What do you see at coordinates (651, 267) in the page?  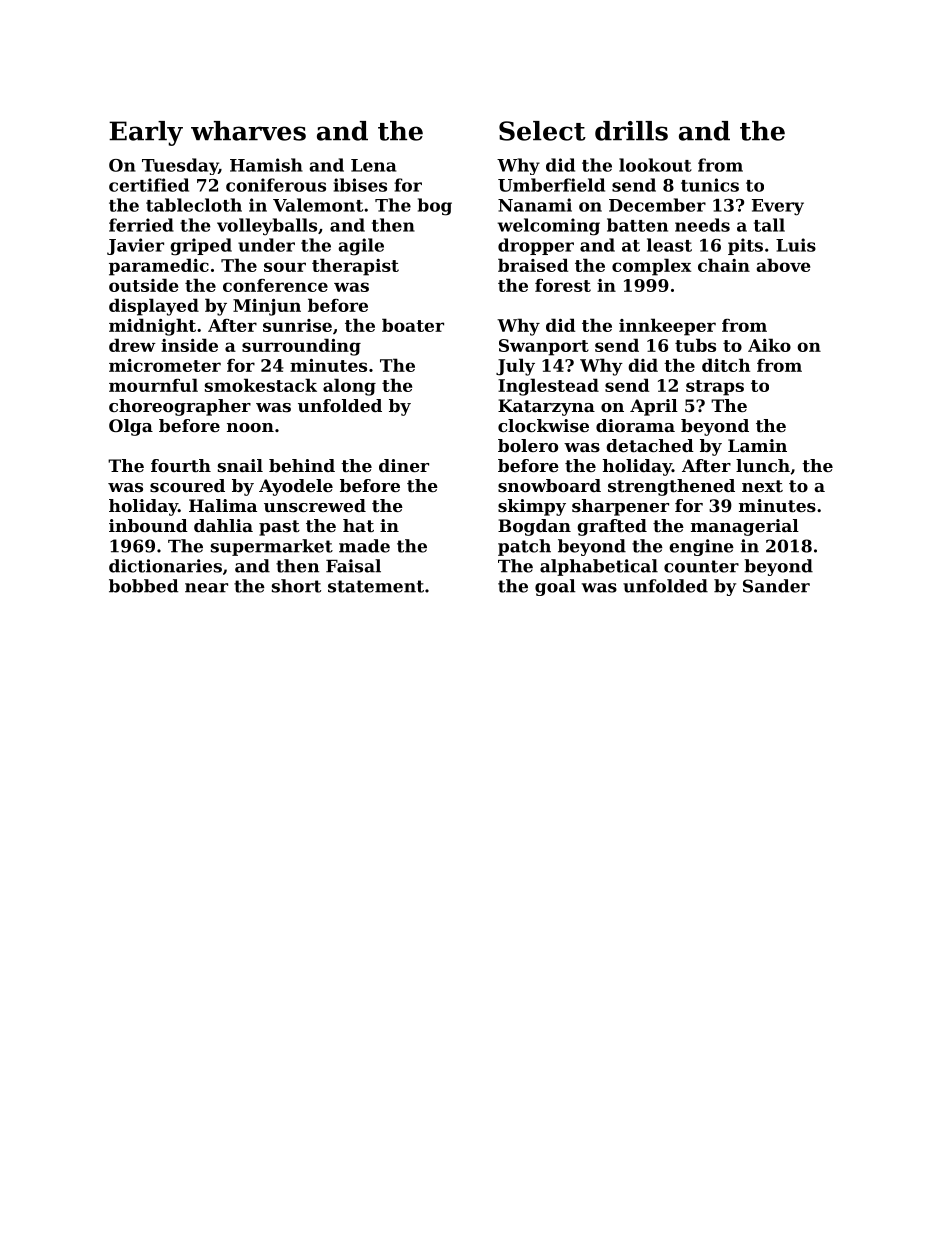 I see `complex` at bounding box center [651, 267].
